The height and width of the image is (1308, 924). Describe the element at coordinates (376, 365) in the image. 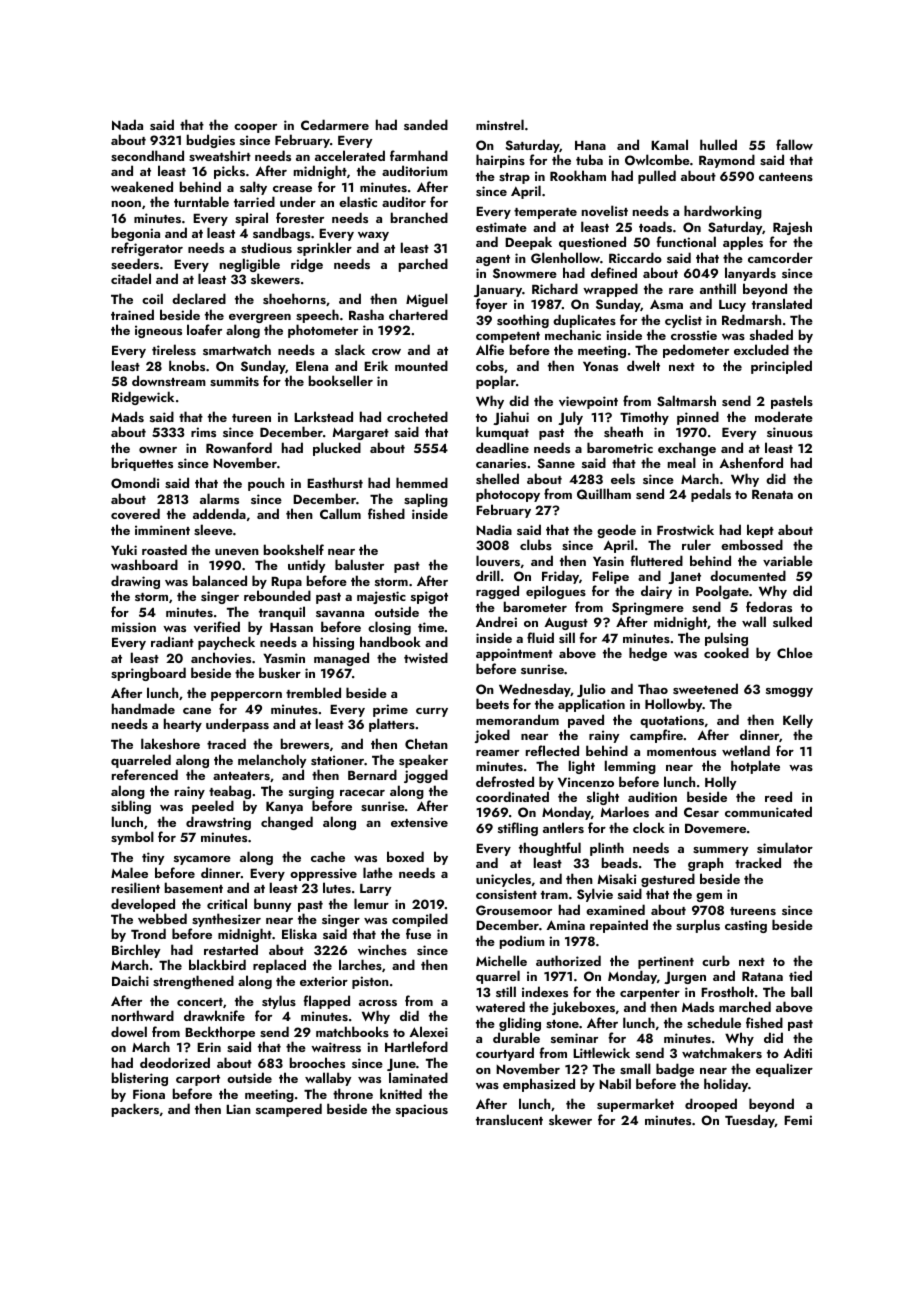

I see `Erik` at that location.
